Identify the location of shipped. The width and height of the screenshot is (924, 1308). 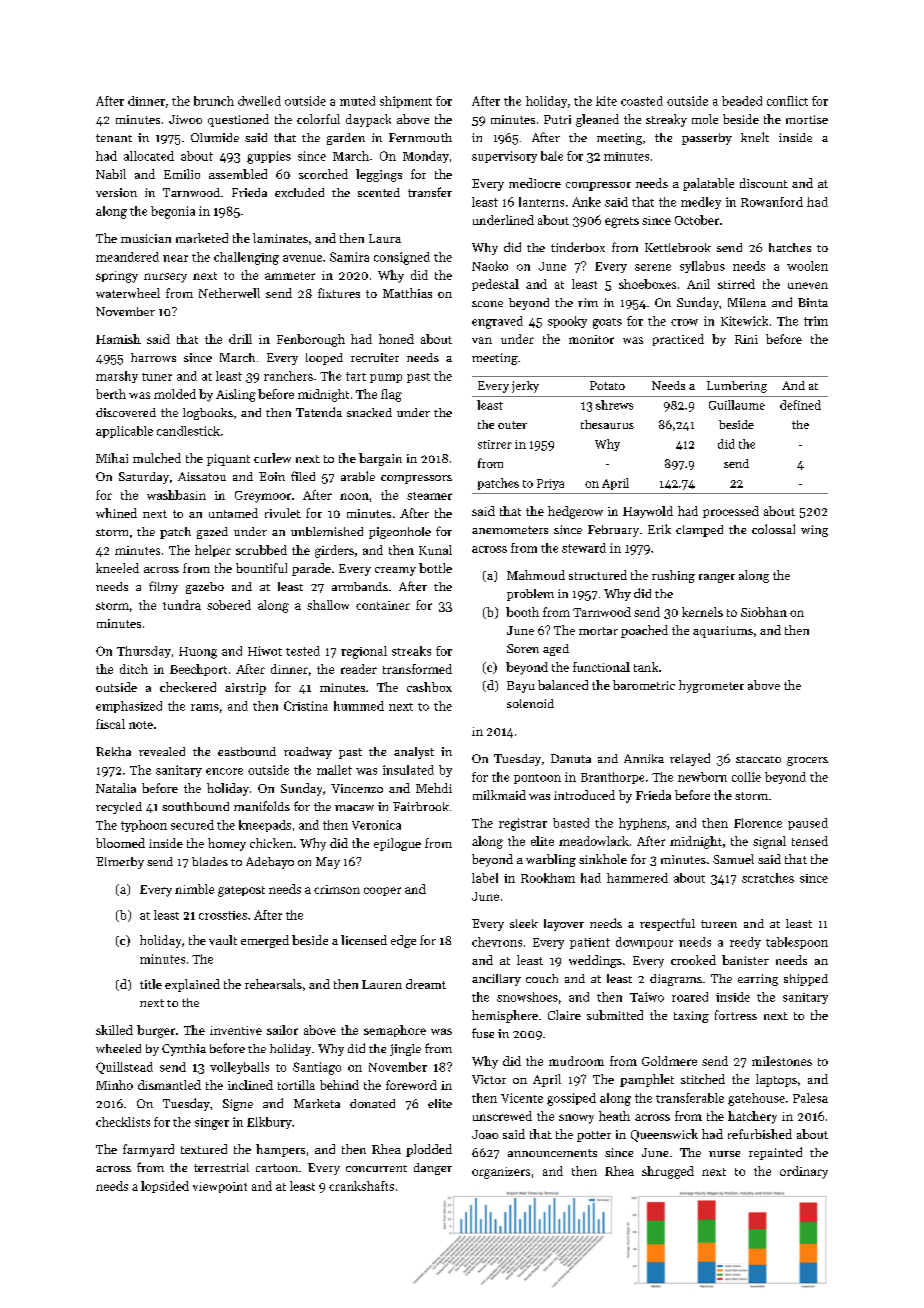
(806, 980).
